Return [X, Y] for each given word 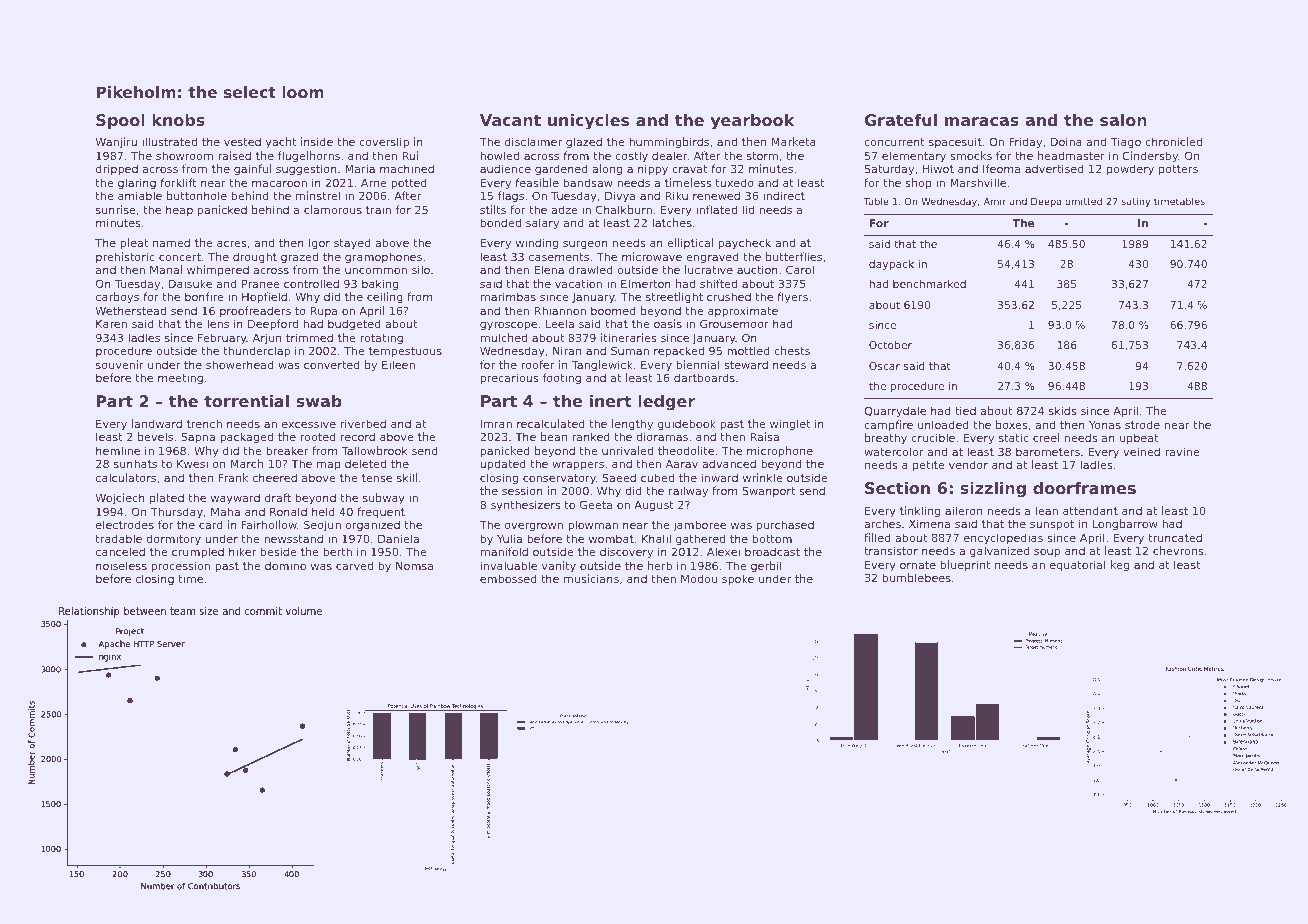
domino [285, 565]
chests [792, 350]
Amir [995, 201]
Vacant [510, 120]
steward [746, 364]
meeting [180, 379]
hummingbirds [669, 143]
